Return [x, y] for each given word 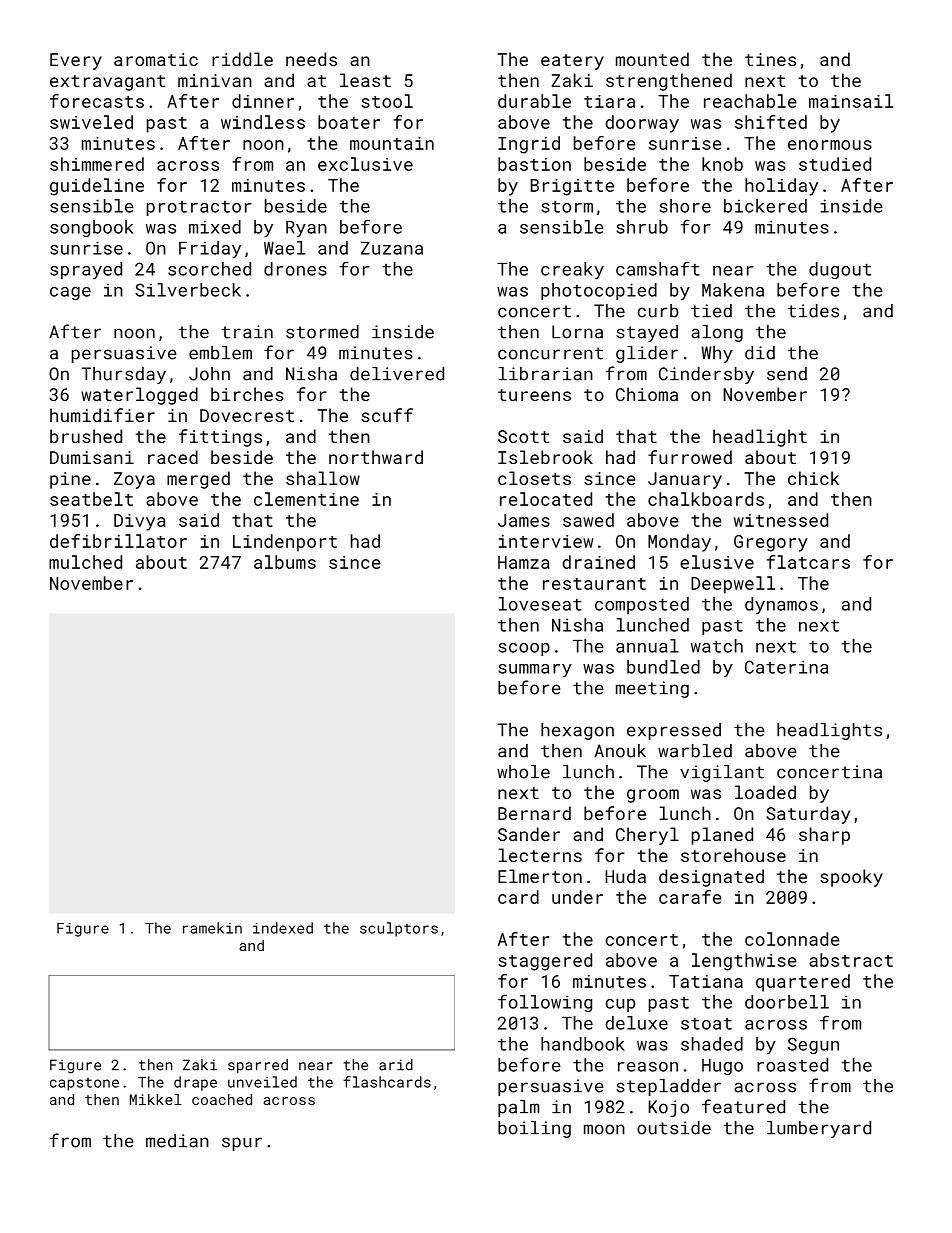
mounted [652, 59]
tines [770, 59]
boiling [534, 1129]
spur [242, 1144]
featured [743, 1106]
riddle [242, 59]
